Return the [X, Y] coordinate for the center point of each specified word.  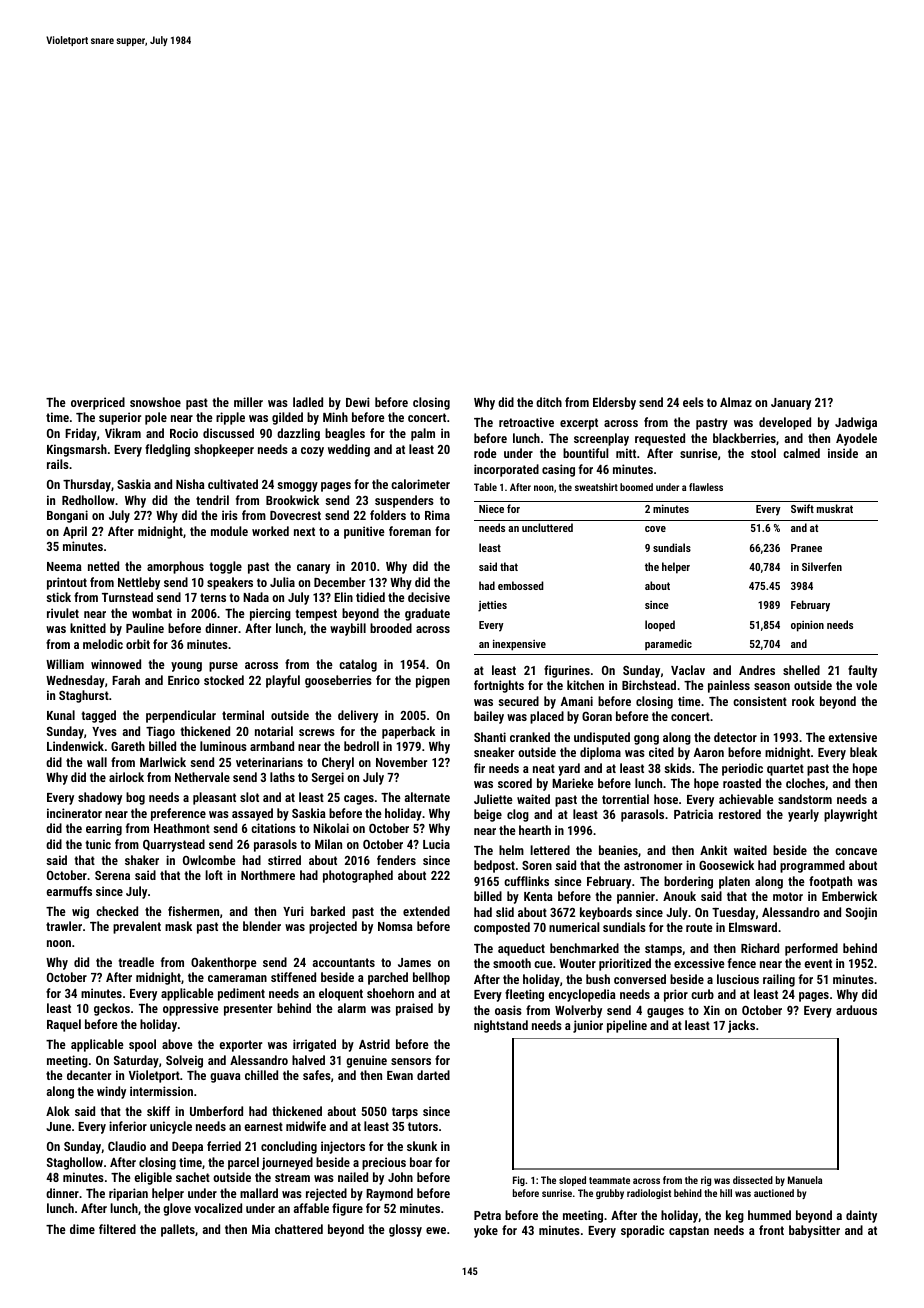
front [771, 1230]
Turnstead [127, 597]
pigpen [433, 681]
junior [588, 1026]
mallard [259, 1193]
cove [655, 529]
